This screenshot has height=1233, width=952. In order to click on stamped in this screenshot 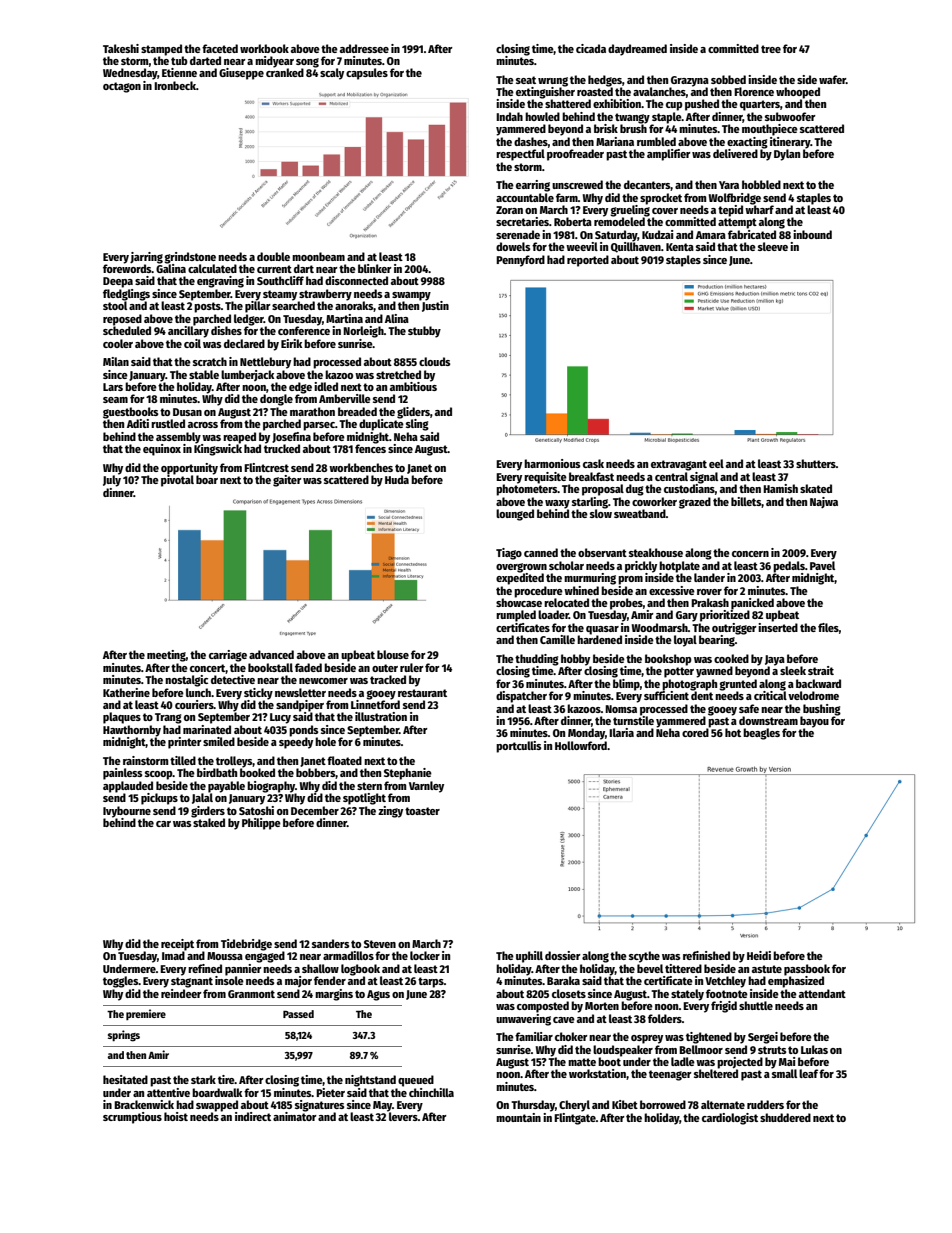, I will do `click(161, 50)`.
